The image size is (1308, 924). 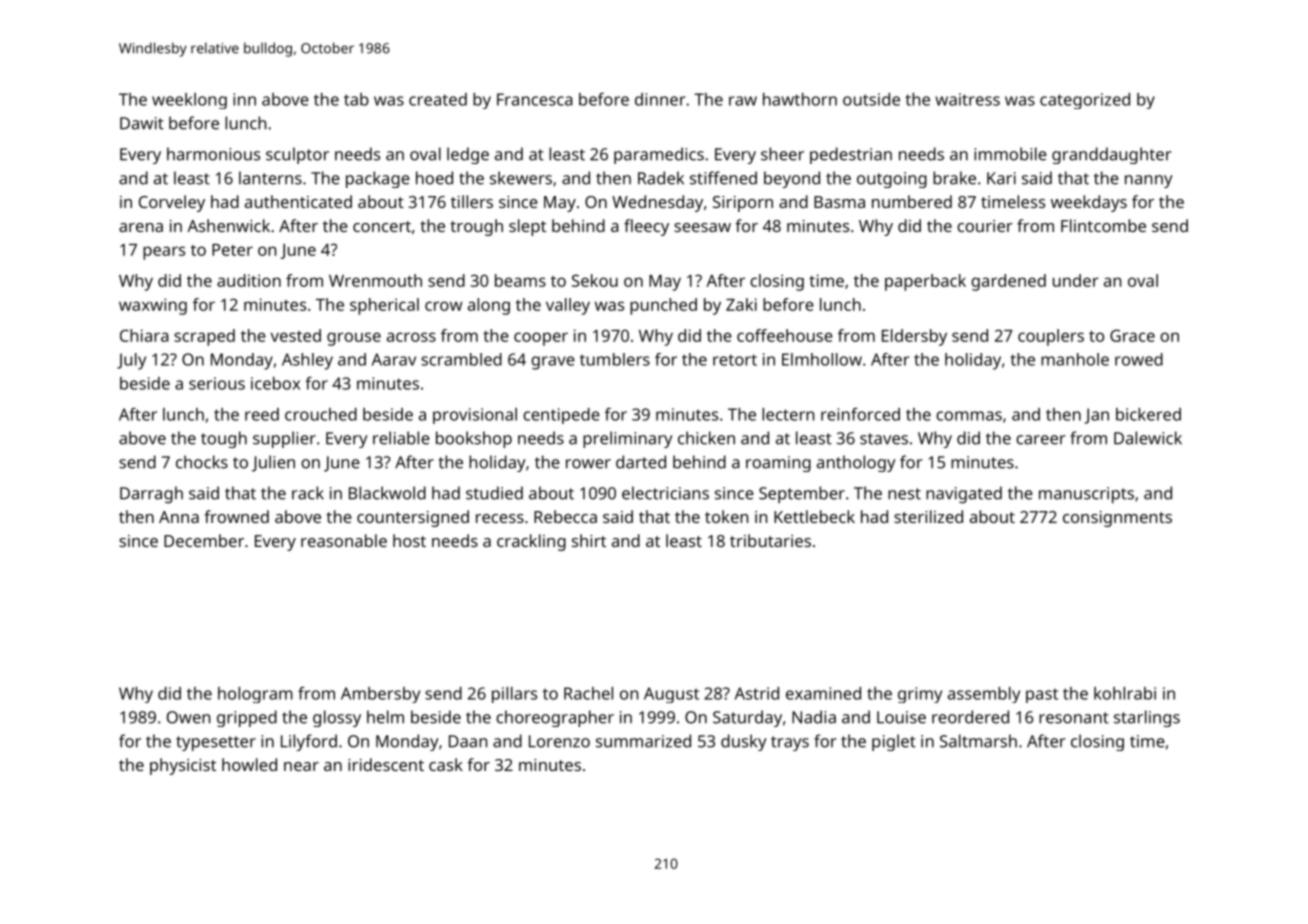 What do you see at coordinates (660, 99) in the page?
I see `dinner` at bounding box center [660, 99].
